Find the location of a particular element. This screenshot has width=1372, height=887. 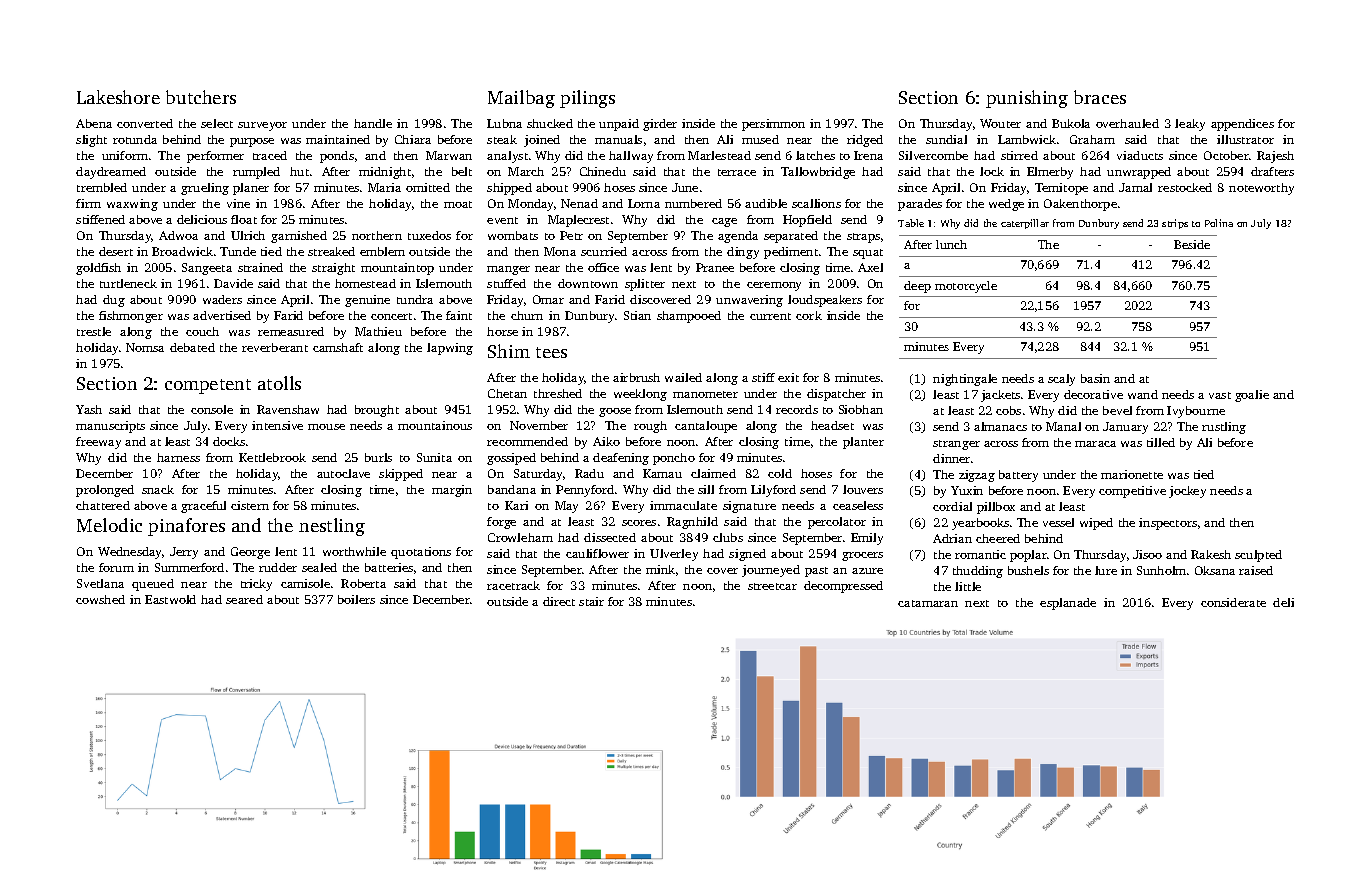

exit is located at coordinates (788, 377).
